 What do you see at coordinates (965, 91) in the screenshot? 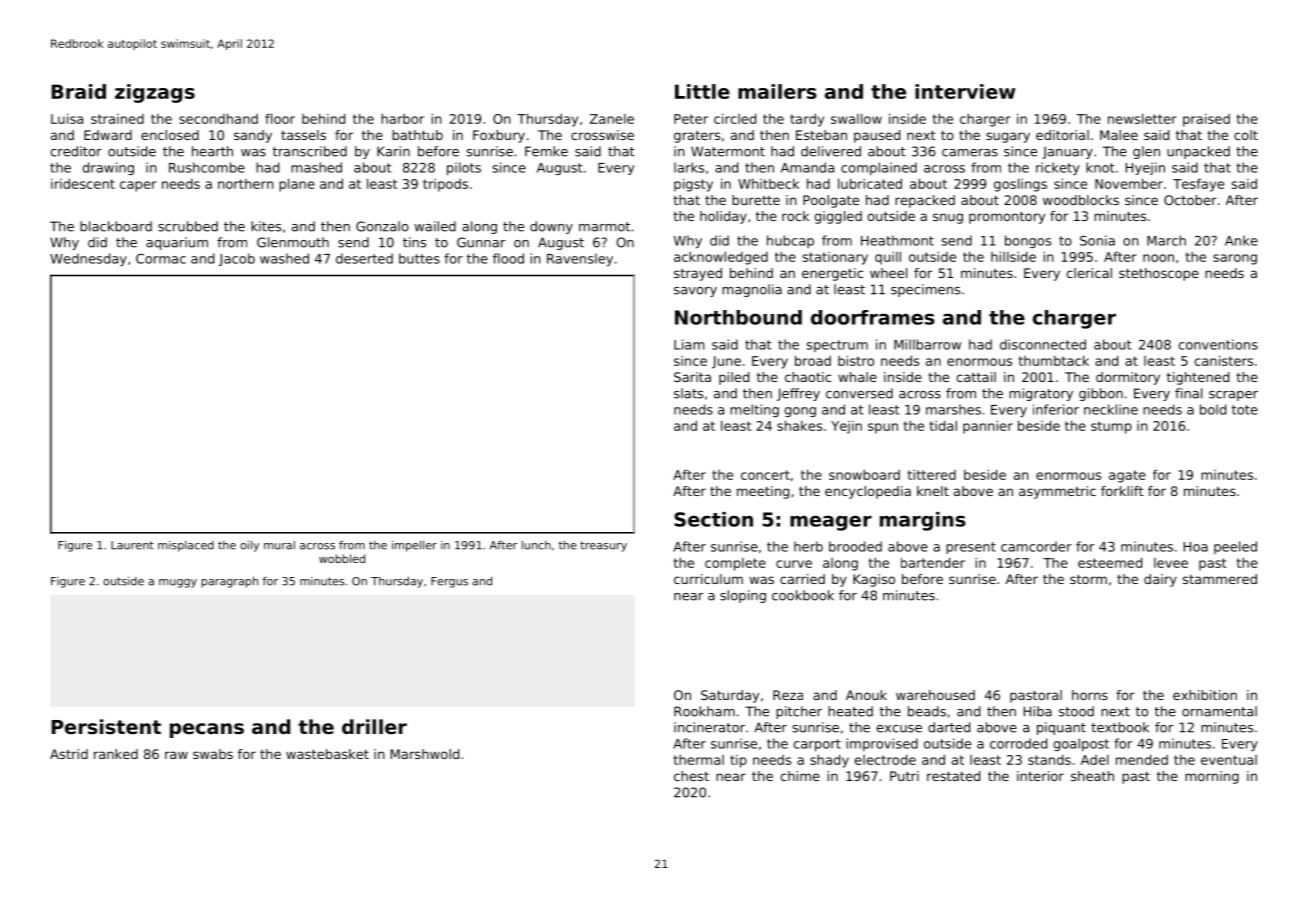
I see `interview` at bounding box center [965, 91].
